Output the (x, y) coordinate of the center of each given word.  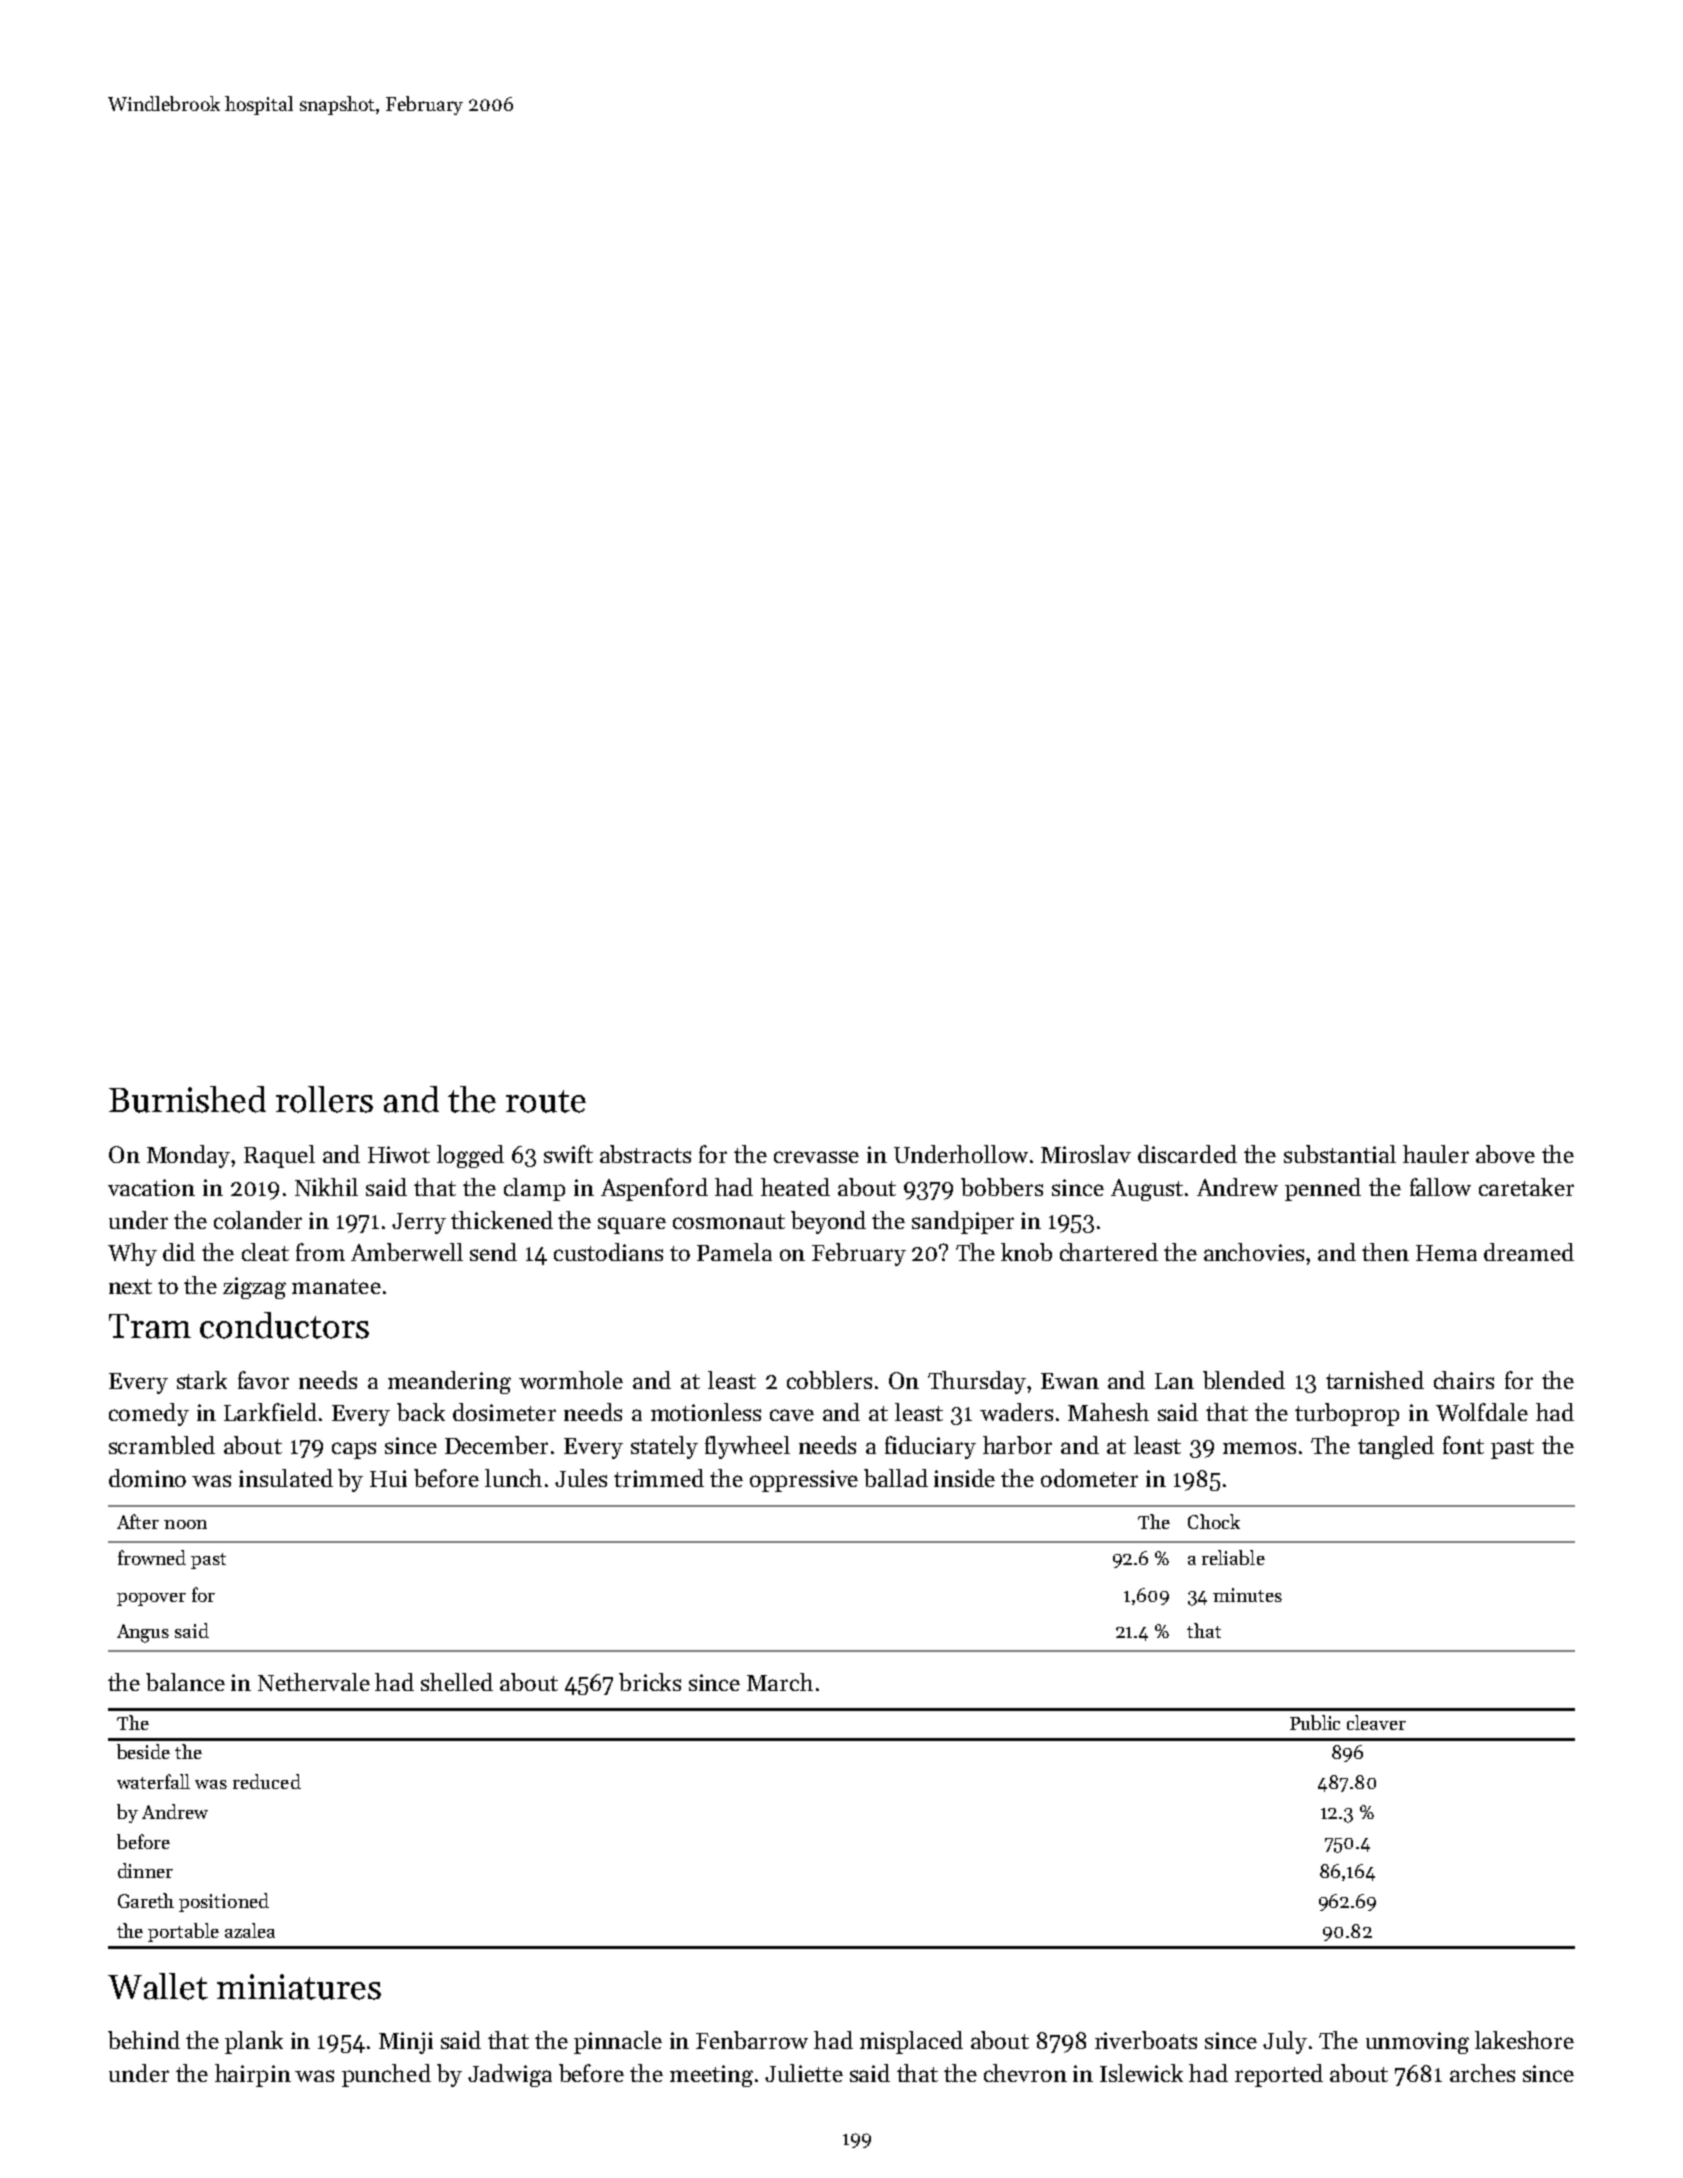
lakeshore (1524, 2040)
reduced (267, 1781)
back (421, 1412)
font (1463, 1445)
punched (386, 2075)
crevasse (816, 1157)
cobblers (829, 1380)
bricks (650, 1682)
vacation (151, 1187)
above (1505, 1154)
